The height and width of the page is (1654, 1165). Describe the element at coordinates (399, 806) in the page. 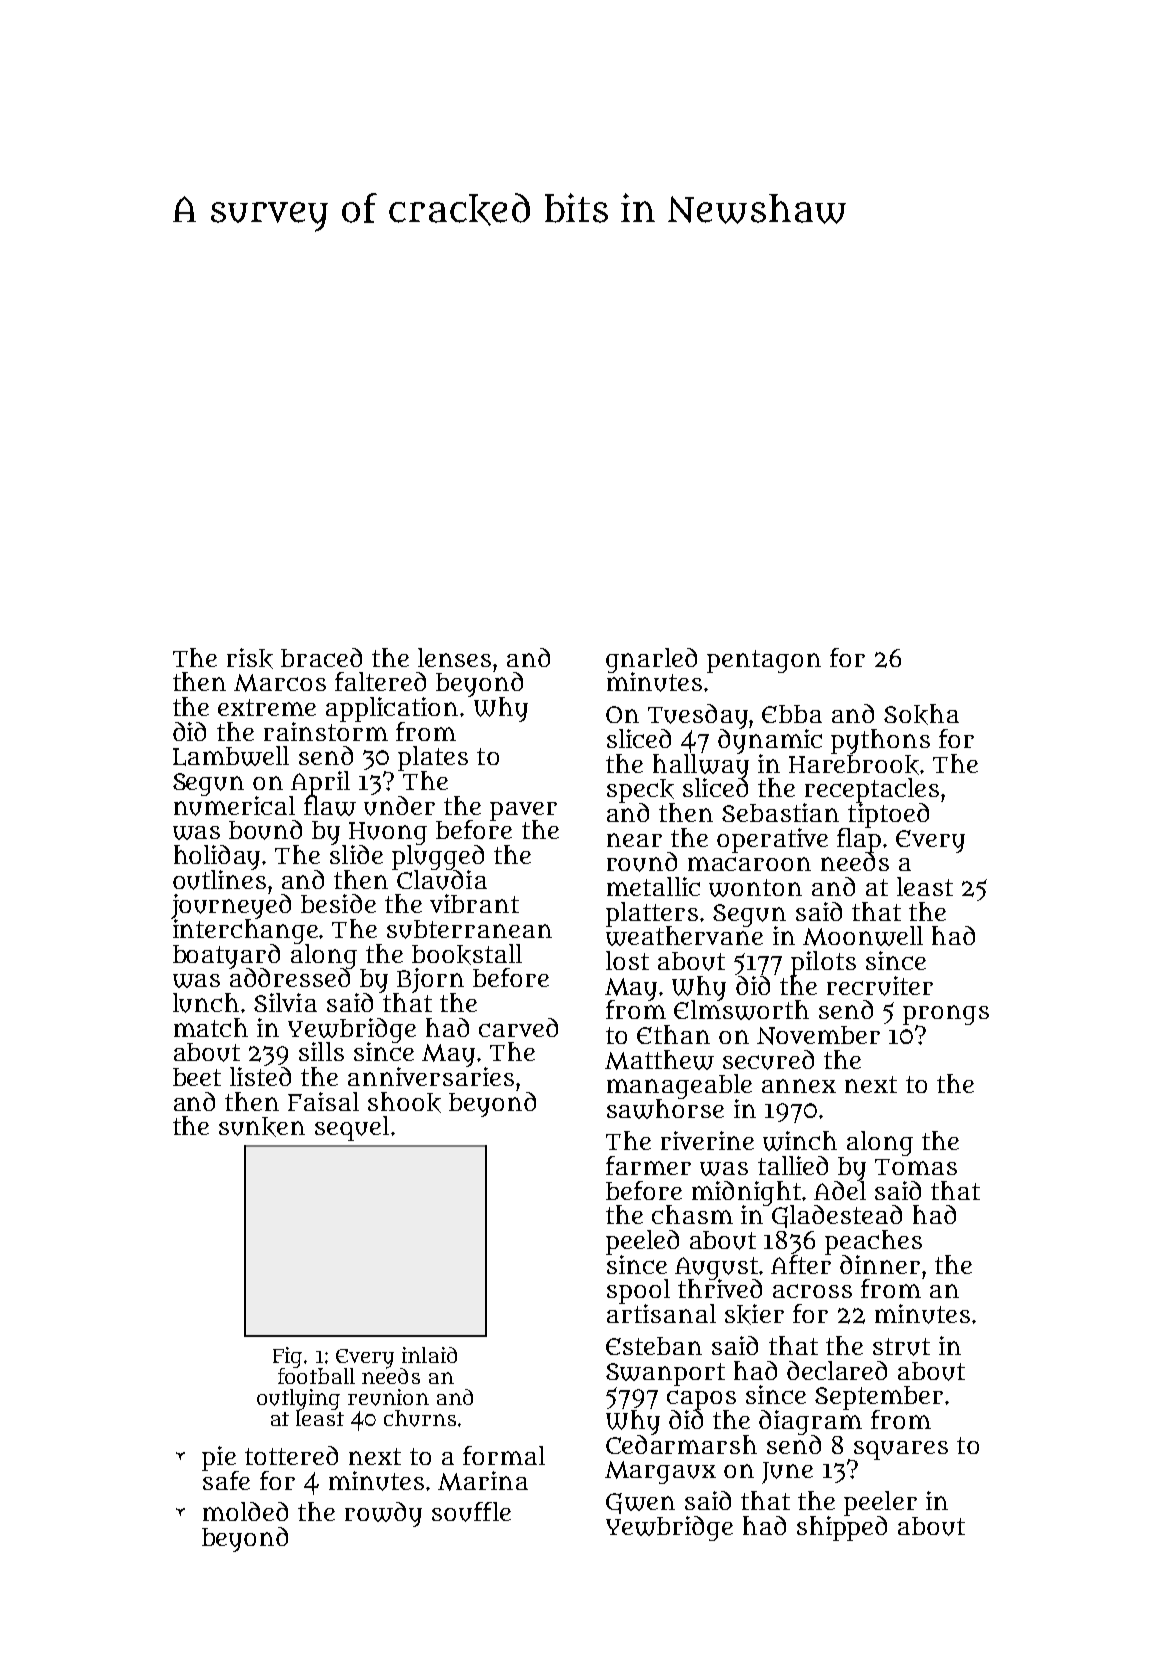

I see `under` at that location.
